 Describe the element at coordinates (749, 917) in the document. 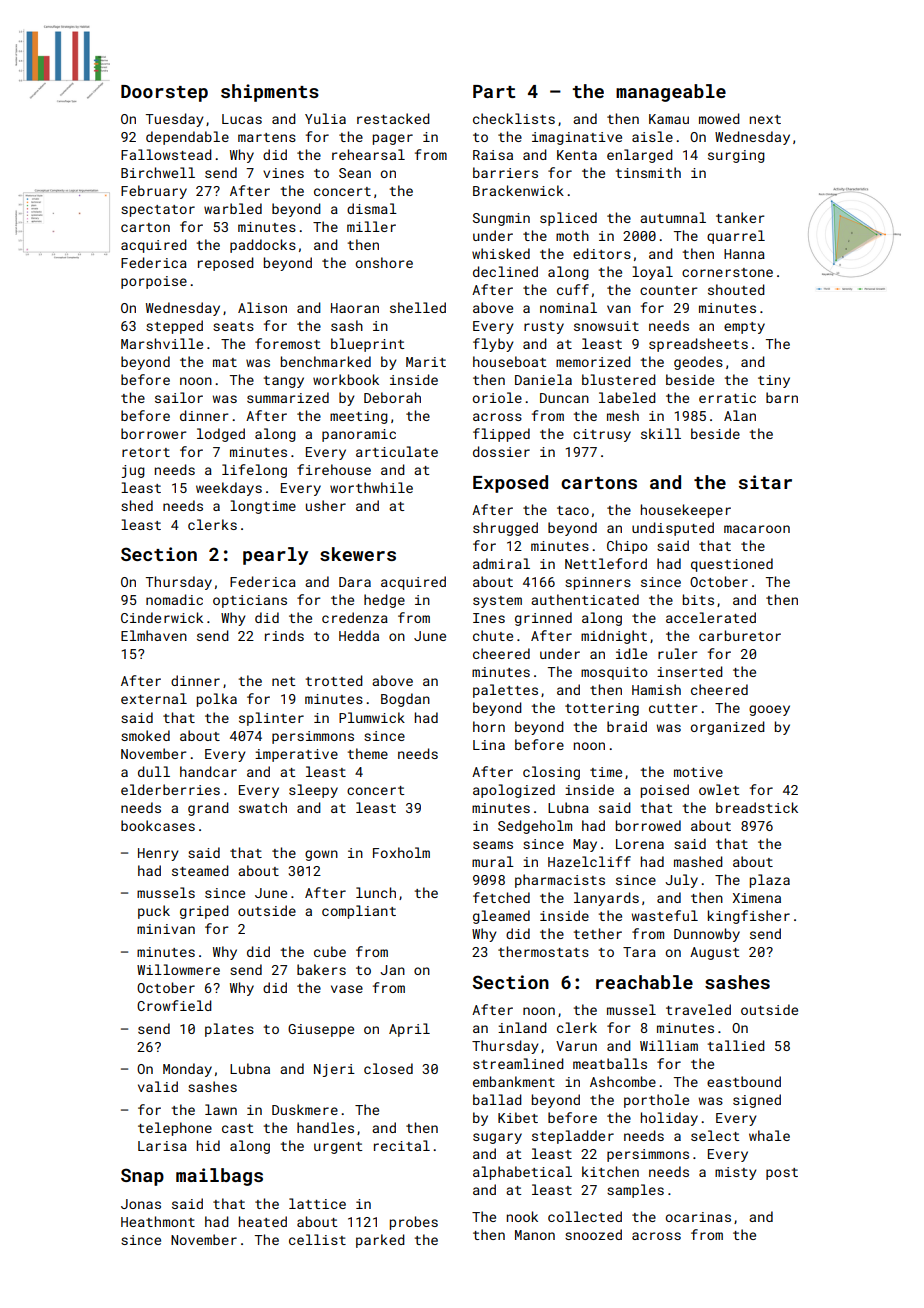

I see `kingfisher` at that location.
